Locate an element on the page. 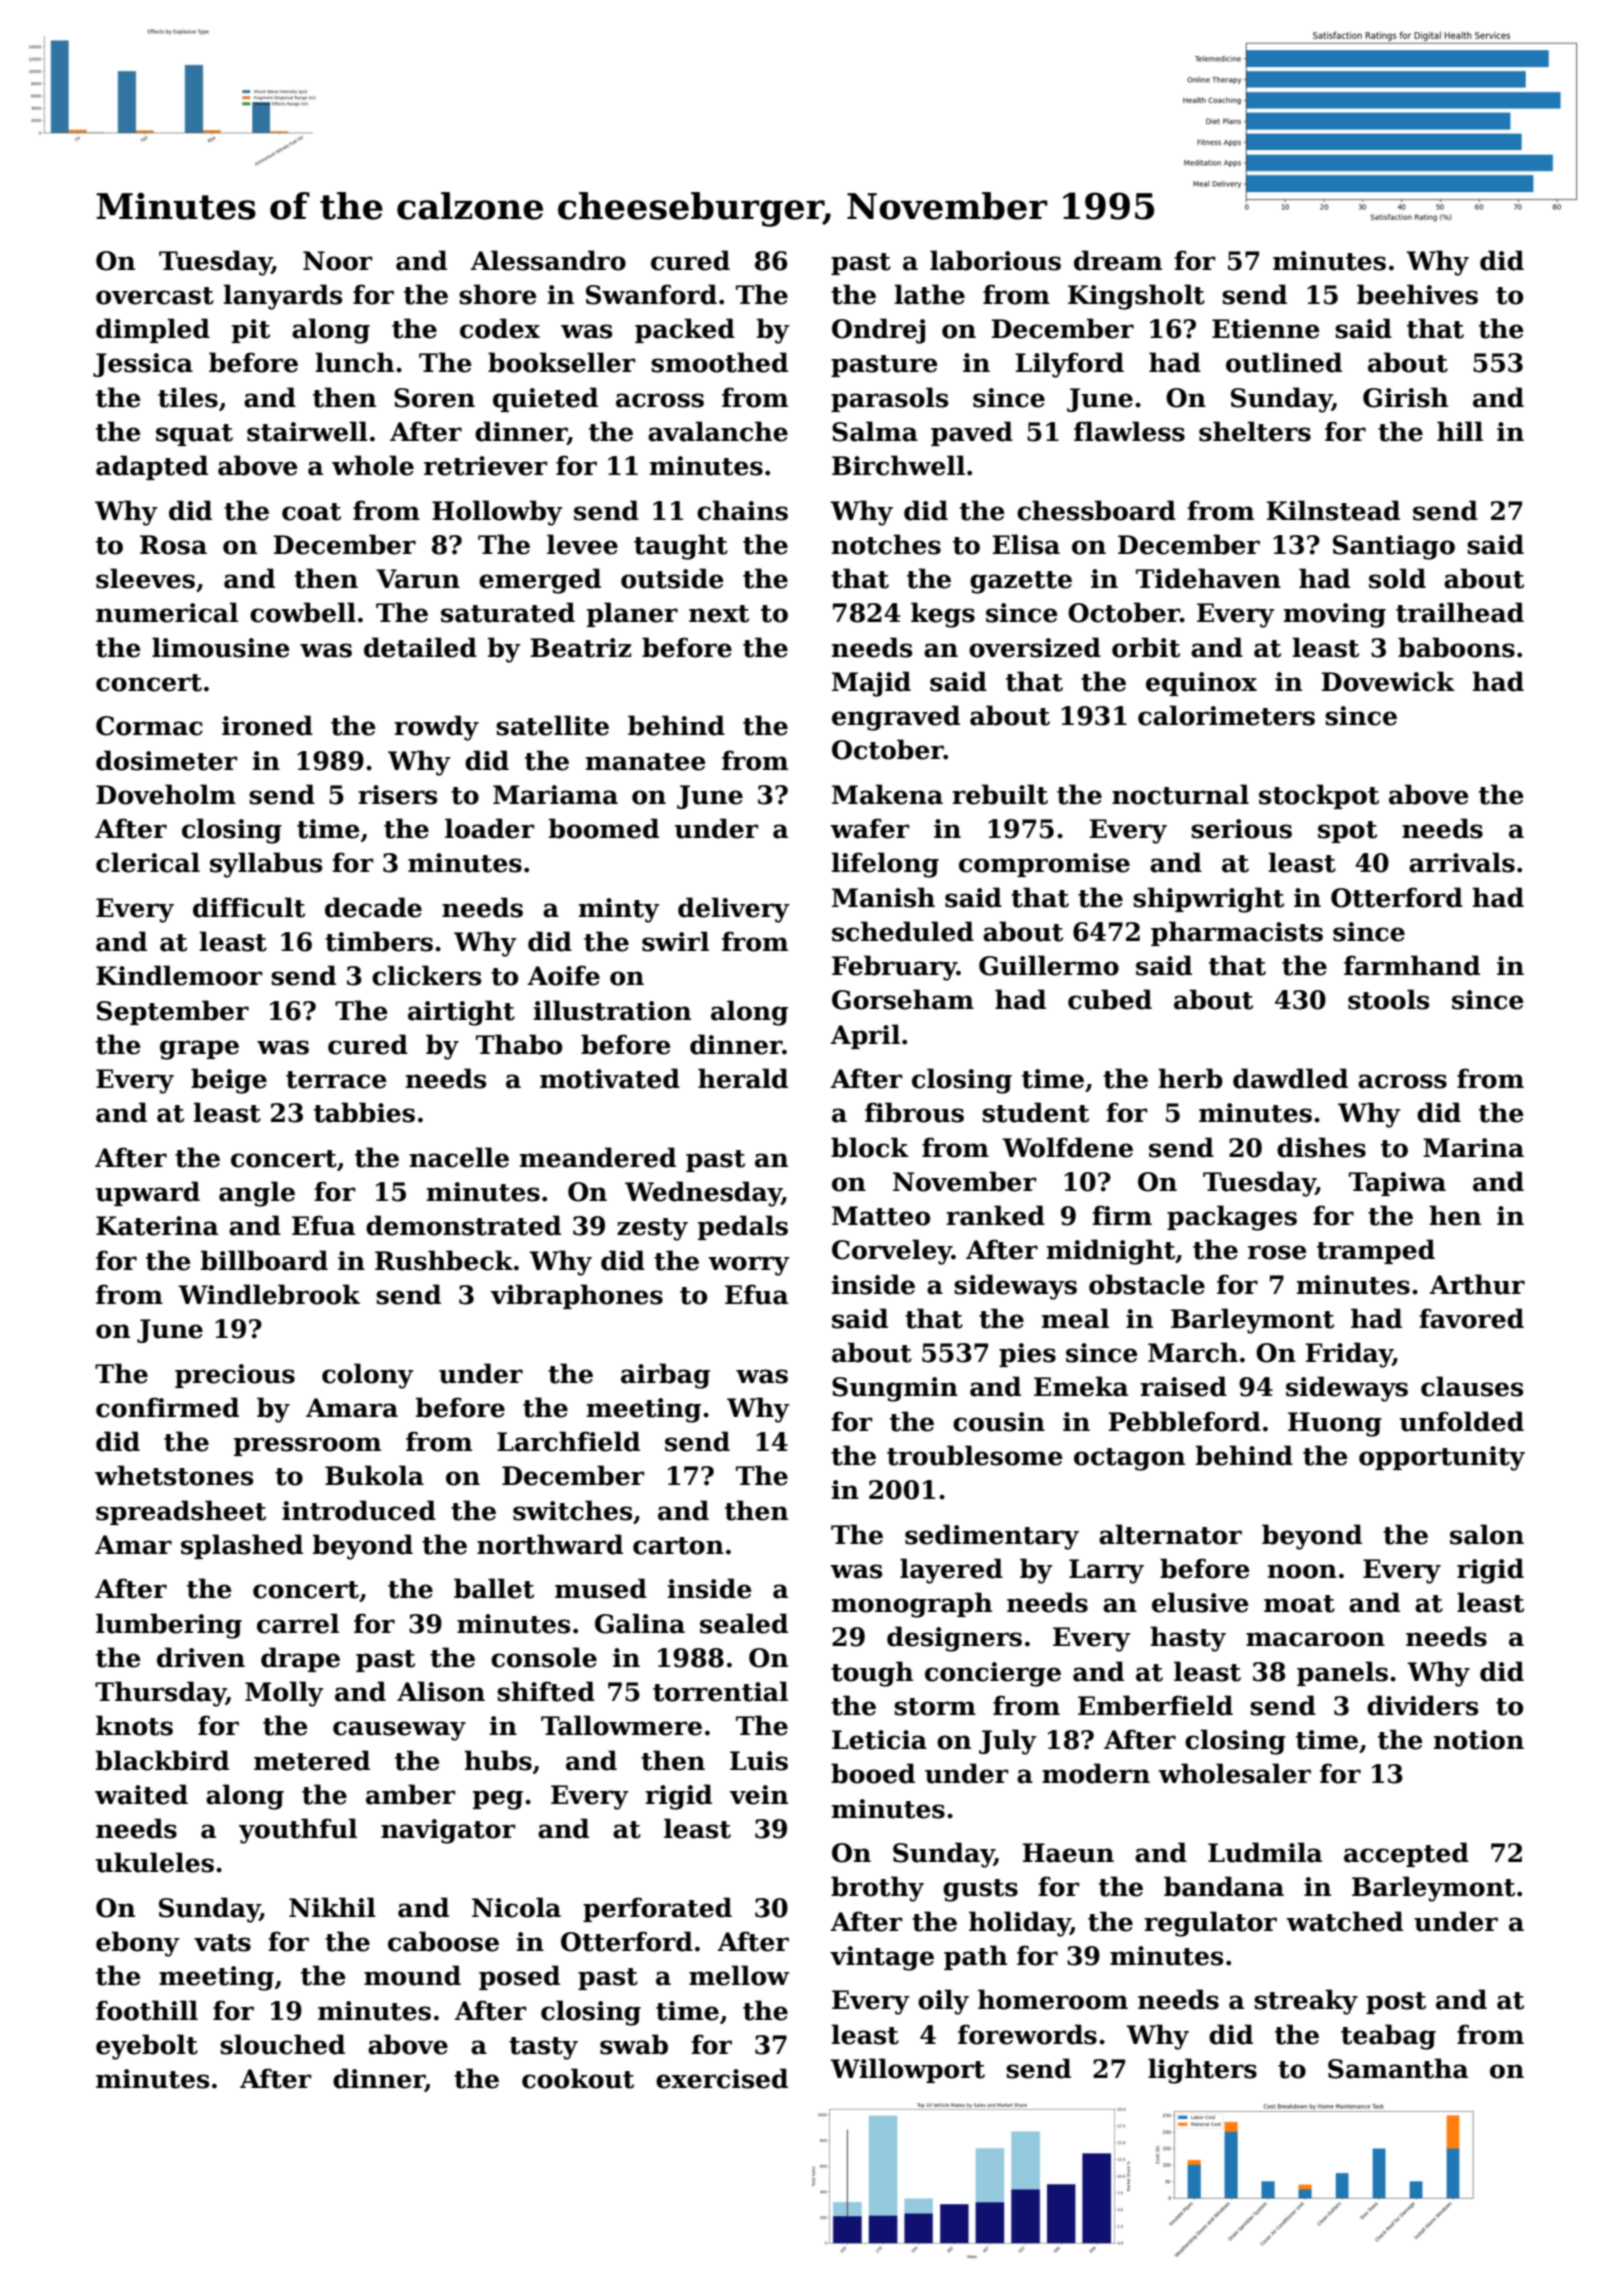  ebony is located at coordinates (138, 1944).
